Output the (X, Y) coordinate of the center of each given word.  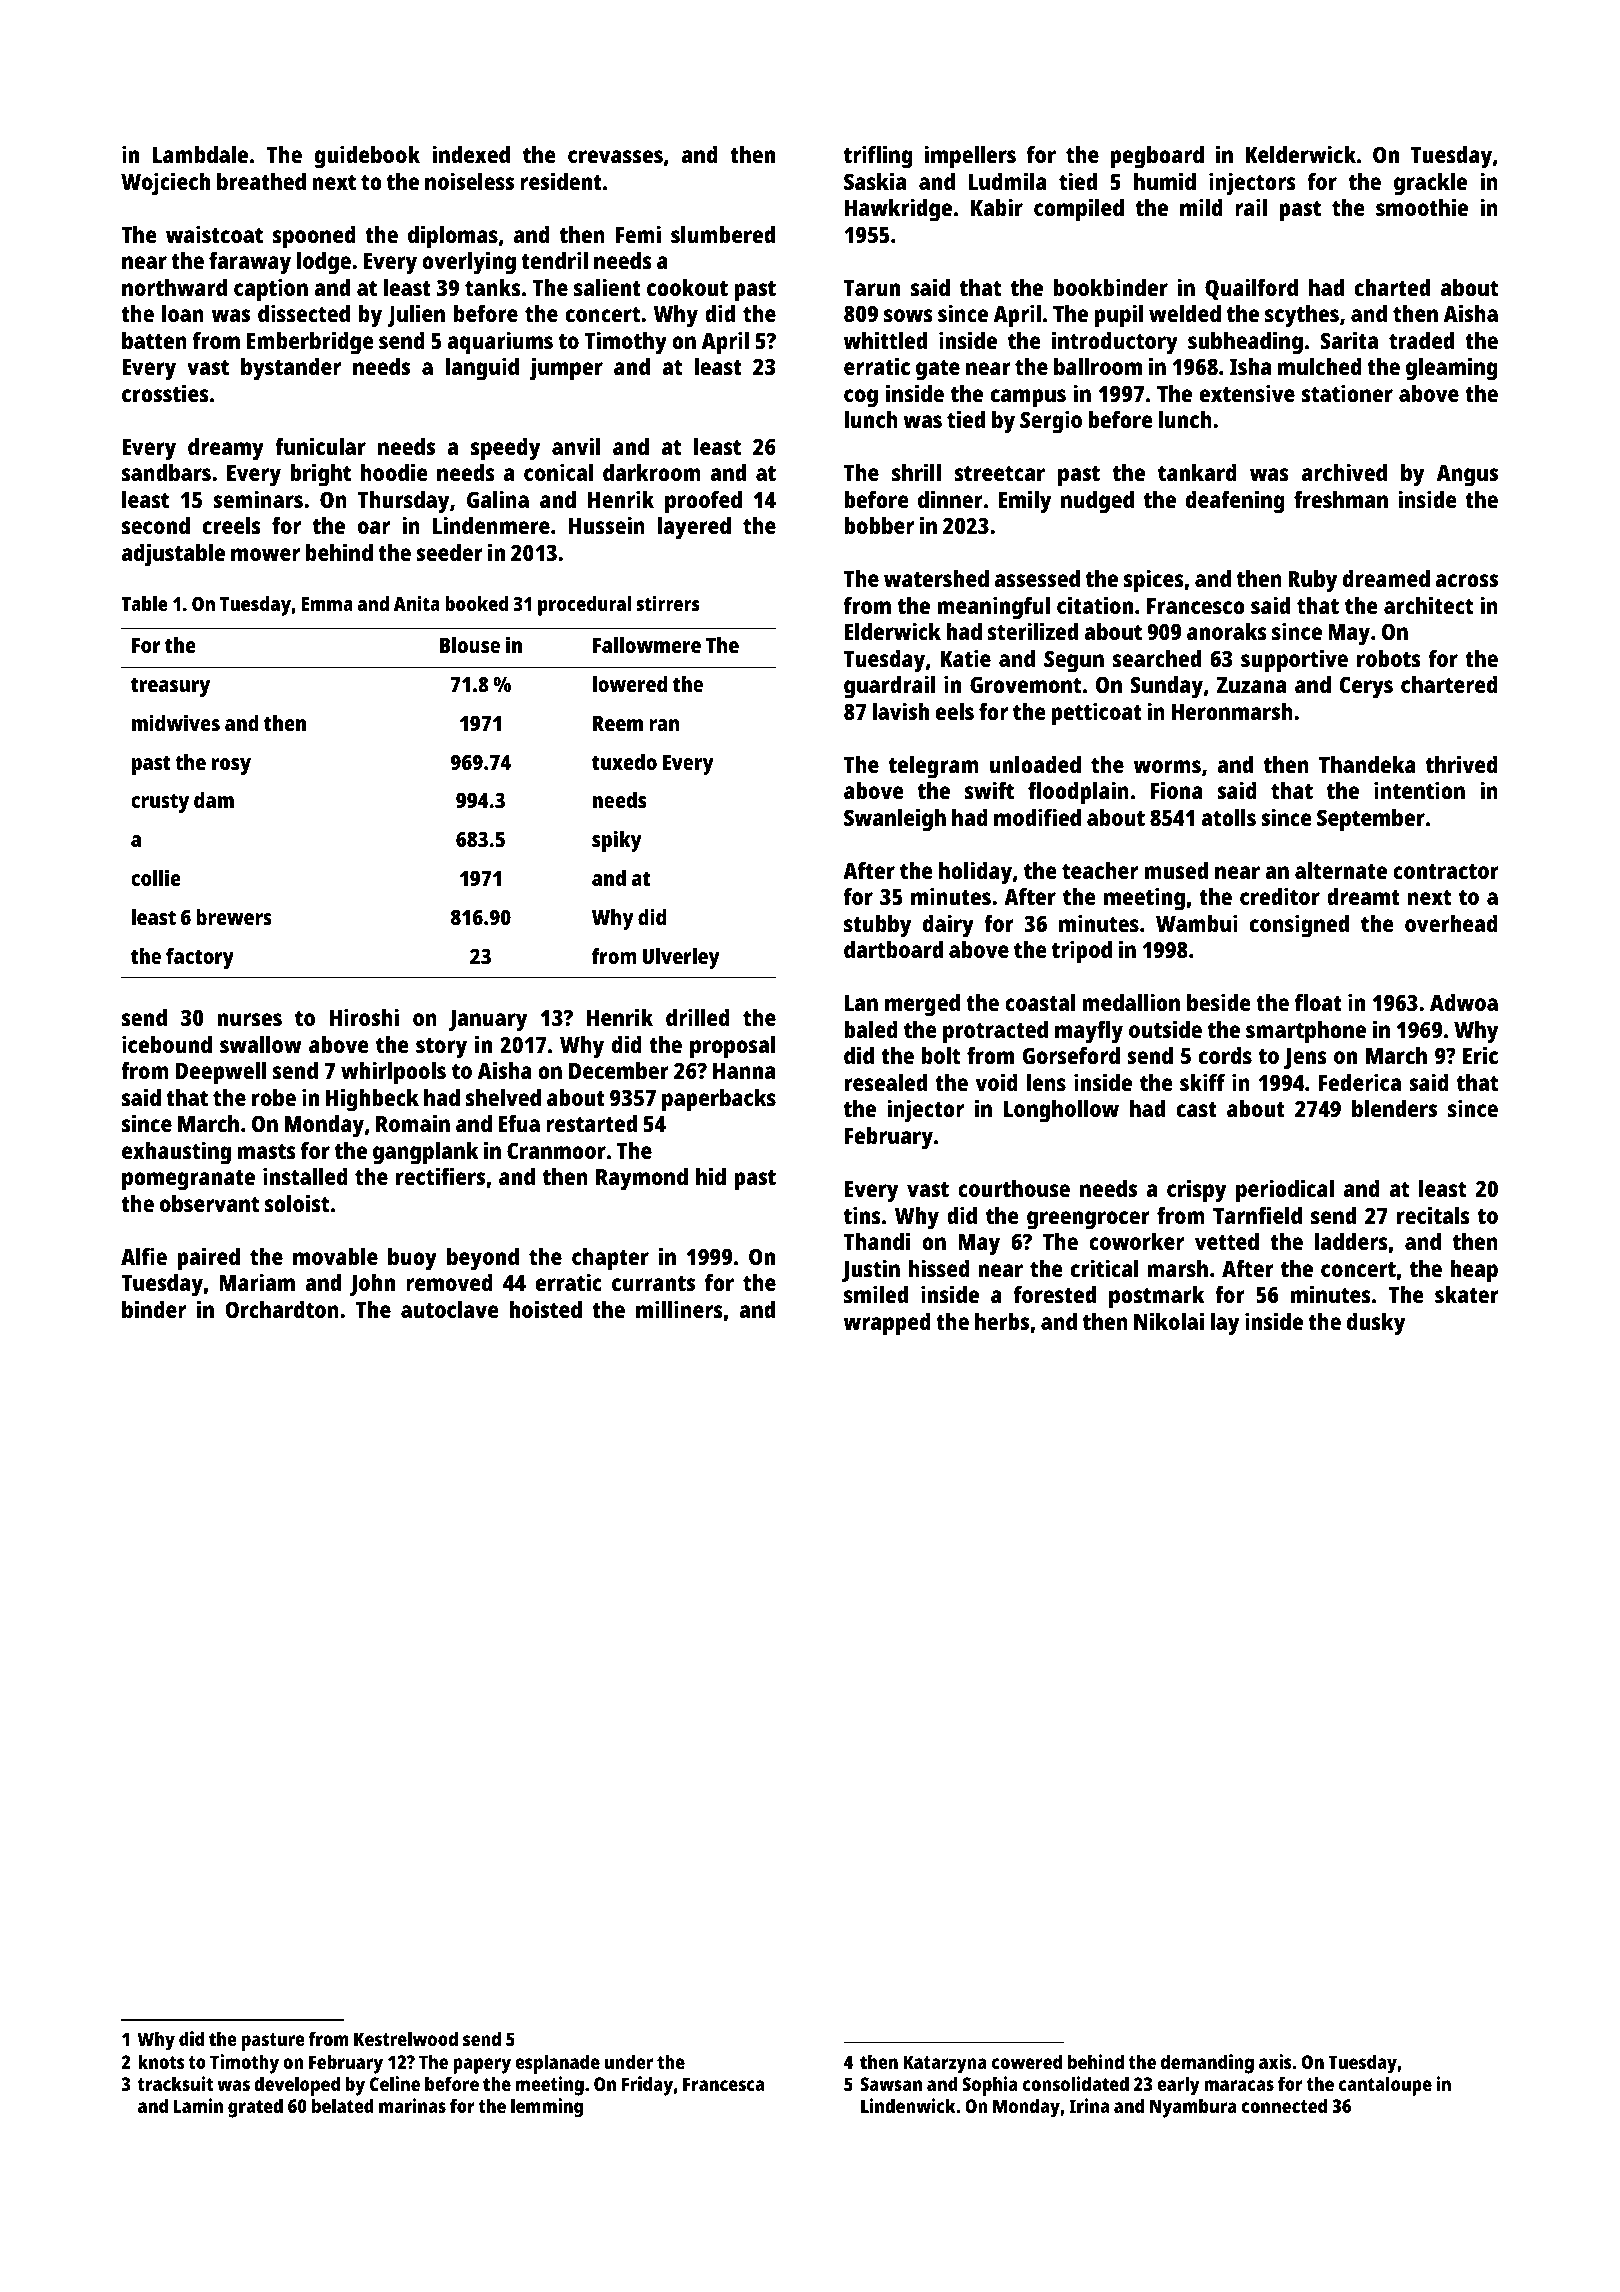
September (1371, 820)
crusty (160, 803)
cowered (1027, 2061)
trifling (878, 157)
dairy (948, 926)
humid (1165, 181)
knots (161, 2061)
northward (174, 287)
